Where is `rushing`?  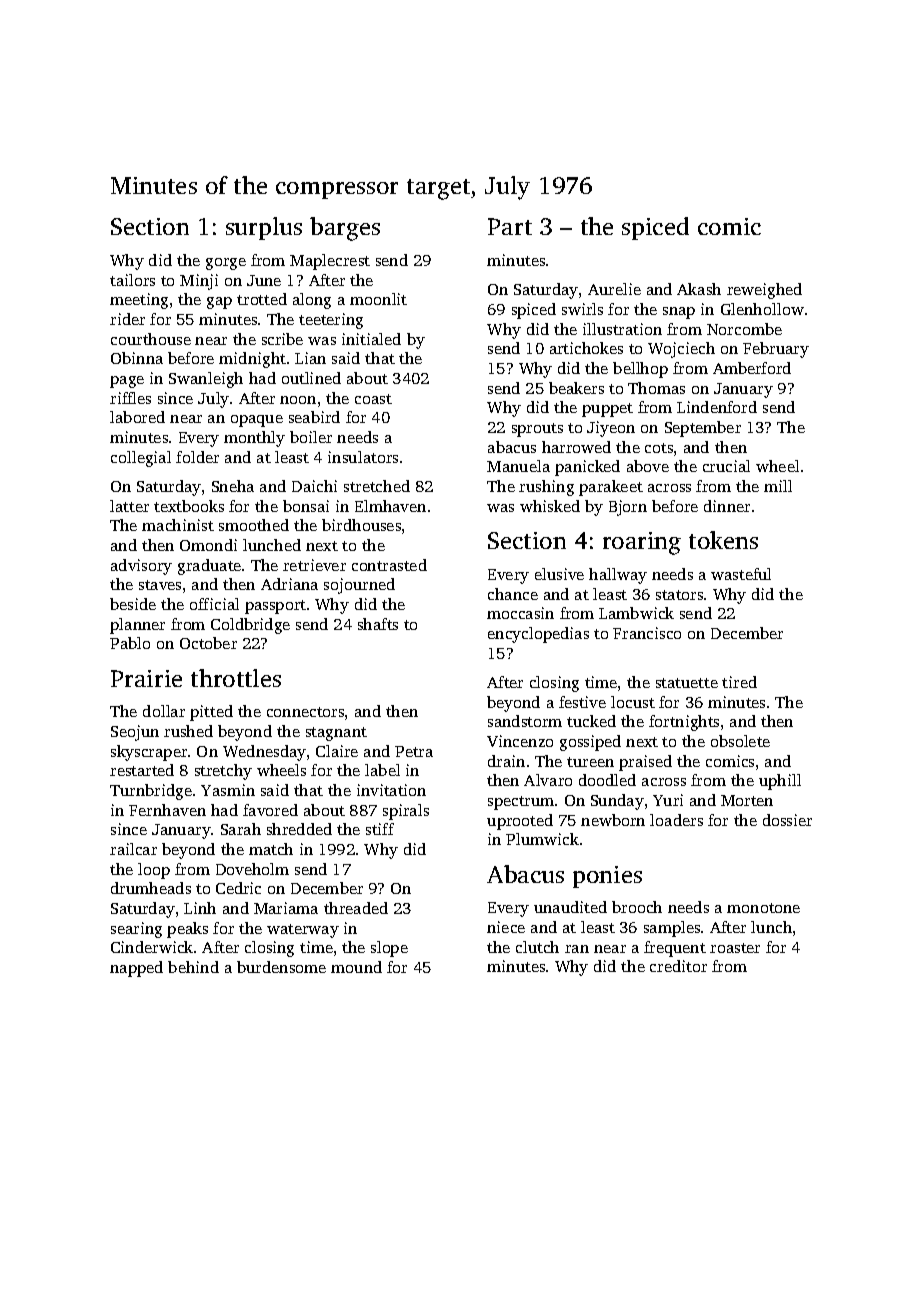 rushing is located at coordinates (546, 488).
